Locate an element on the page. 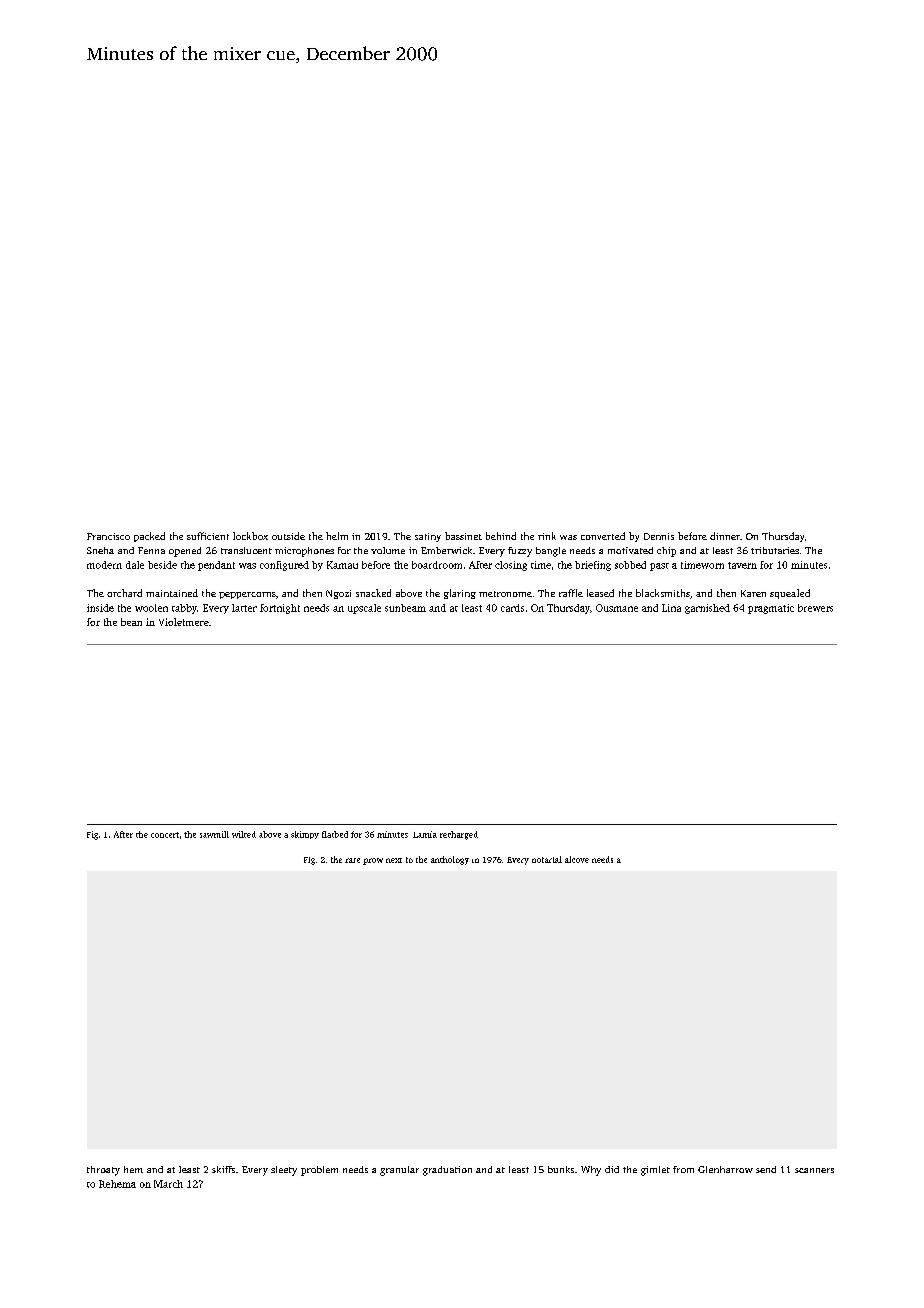 Image resolution: width=924 pixels, height=1308 pixels. helm is located at coordinates (337, 536).
